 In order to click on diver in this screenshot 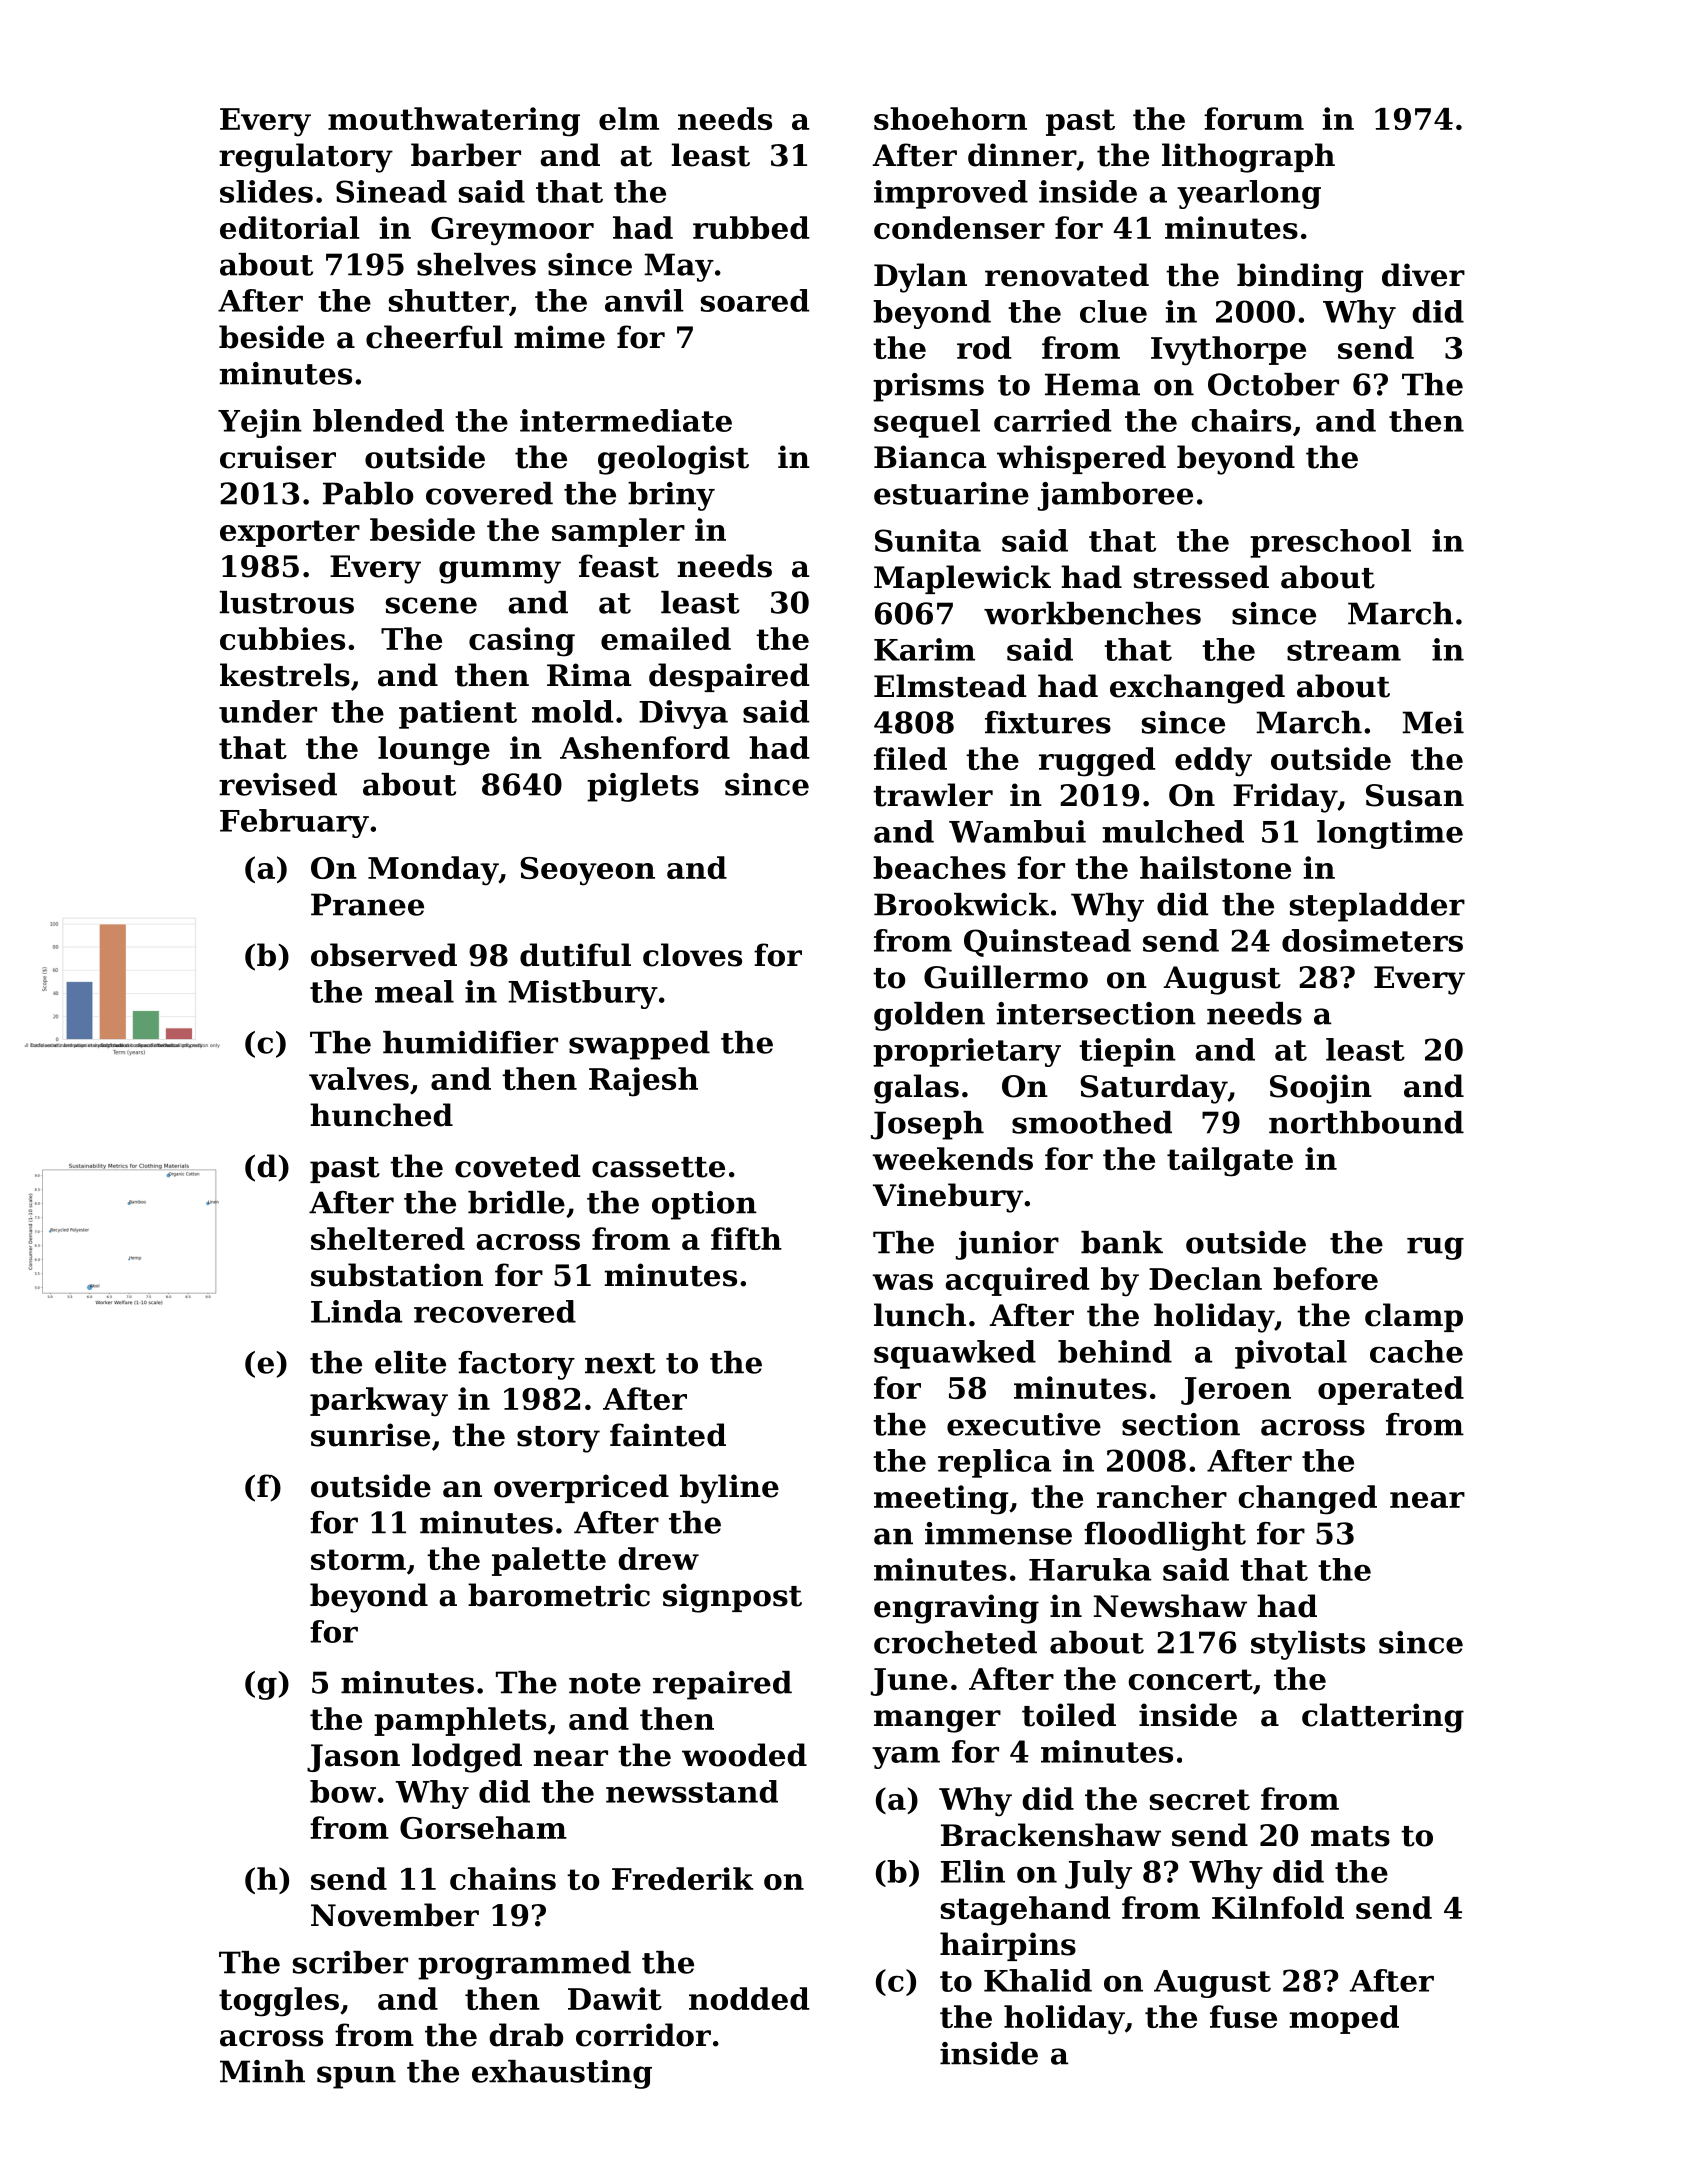, I will do `click(1423, 275)`.
